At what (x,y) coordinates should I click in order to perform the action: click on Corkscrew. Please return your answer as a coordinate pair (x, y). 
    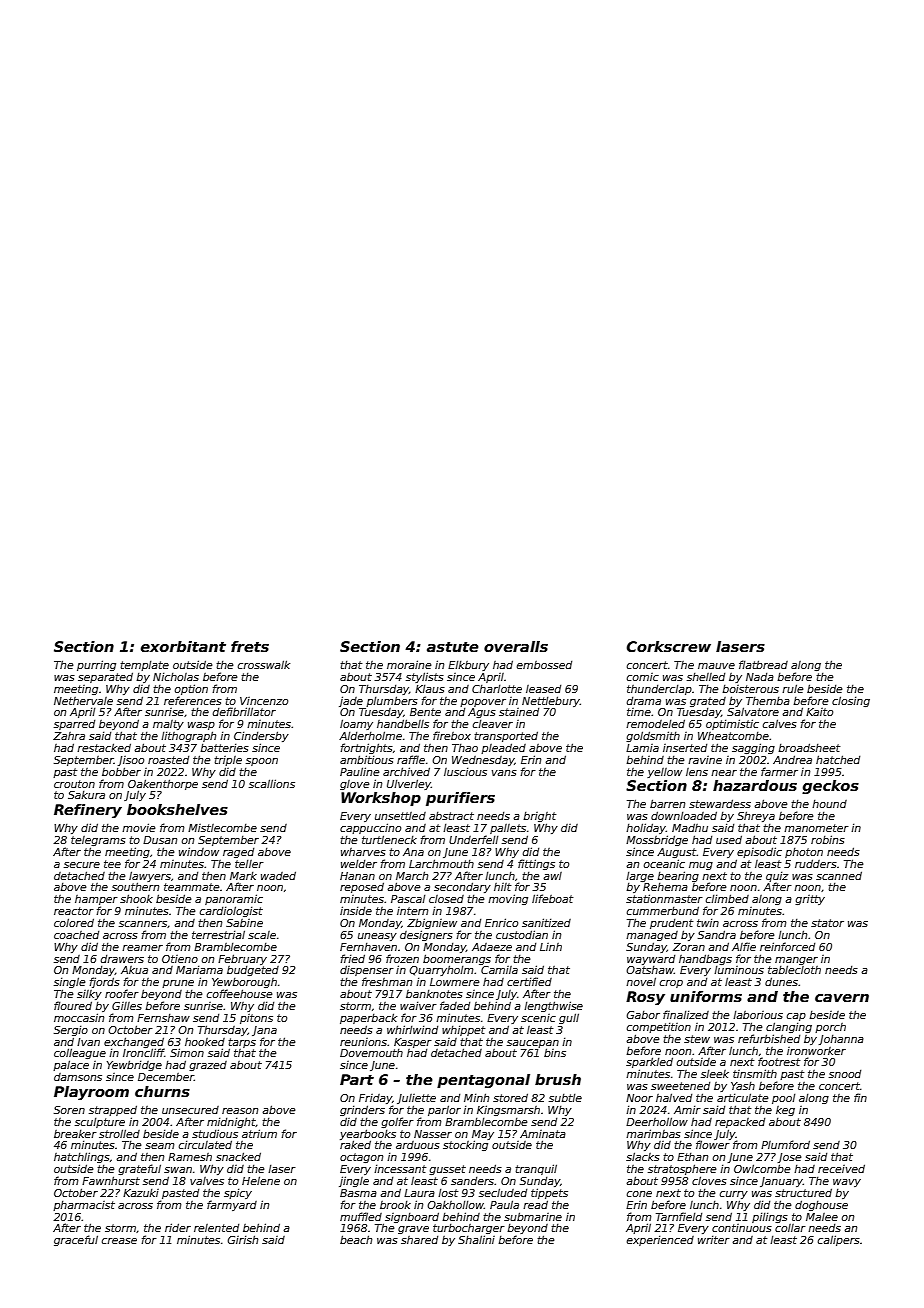
    Looking at the image, I should click on (669, 646).
